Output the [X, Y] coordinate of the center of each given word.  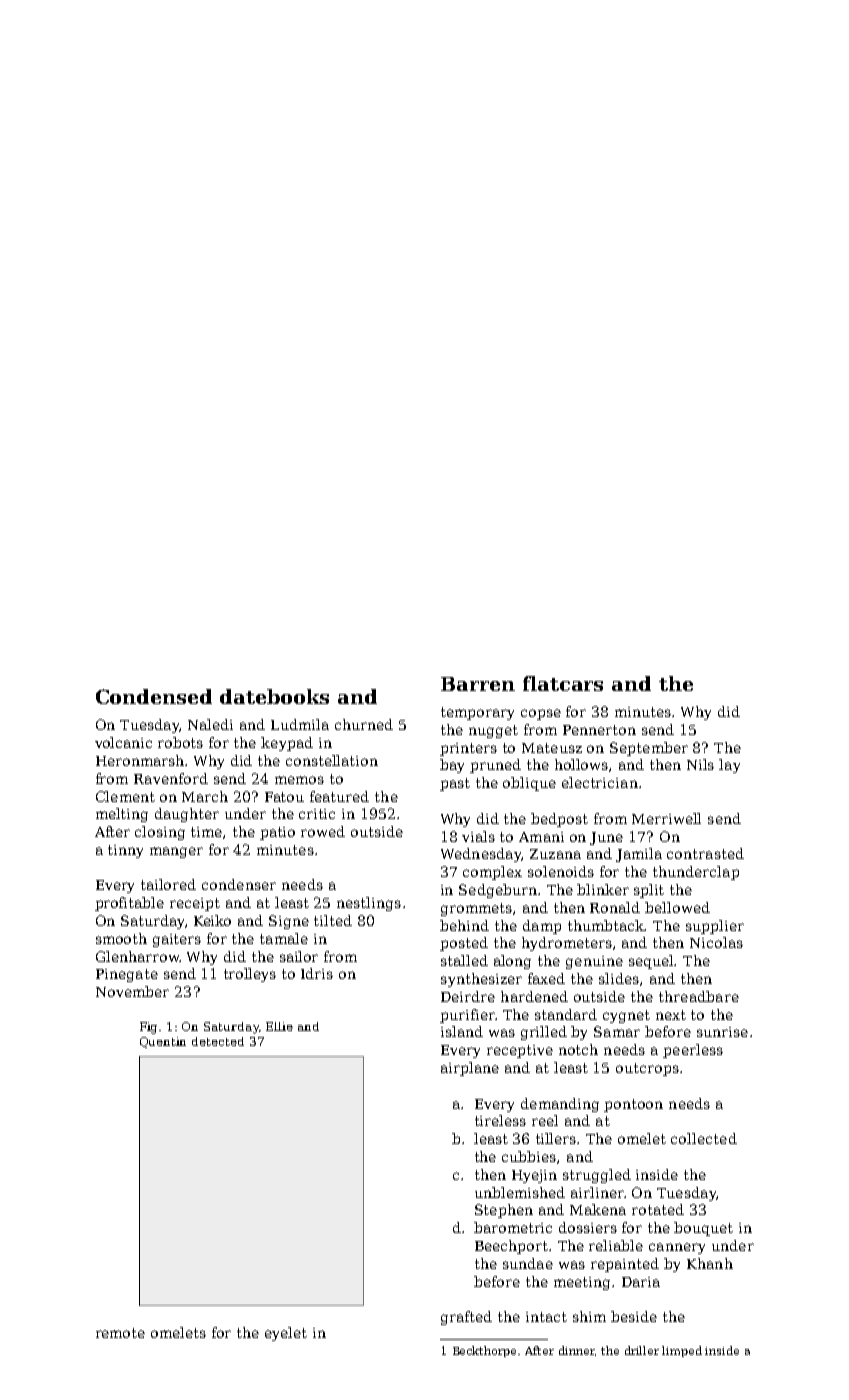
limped [682, 1351]
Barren [478, 684]
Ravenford [171, 778]
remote [120, 1333]
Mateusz [552, 748]
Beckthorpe [484, 1351]
